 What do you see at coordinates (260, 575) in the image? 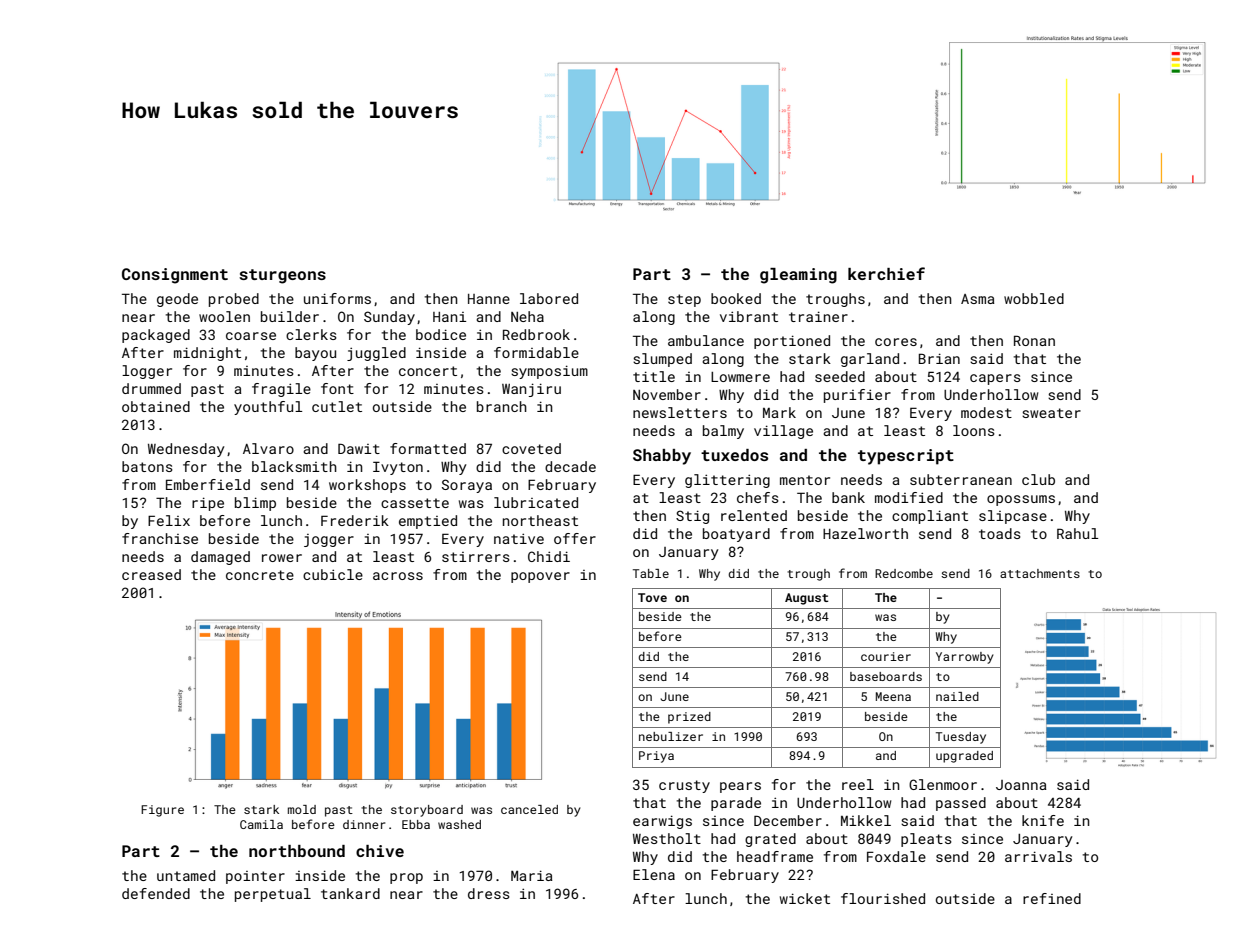
I see `concrete` at bounding box center [260, 575].
